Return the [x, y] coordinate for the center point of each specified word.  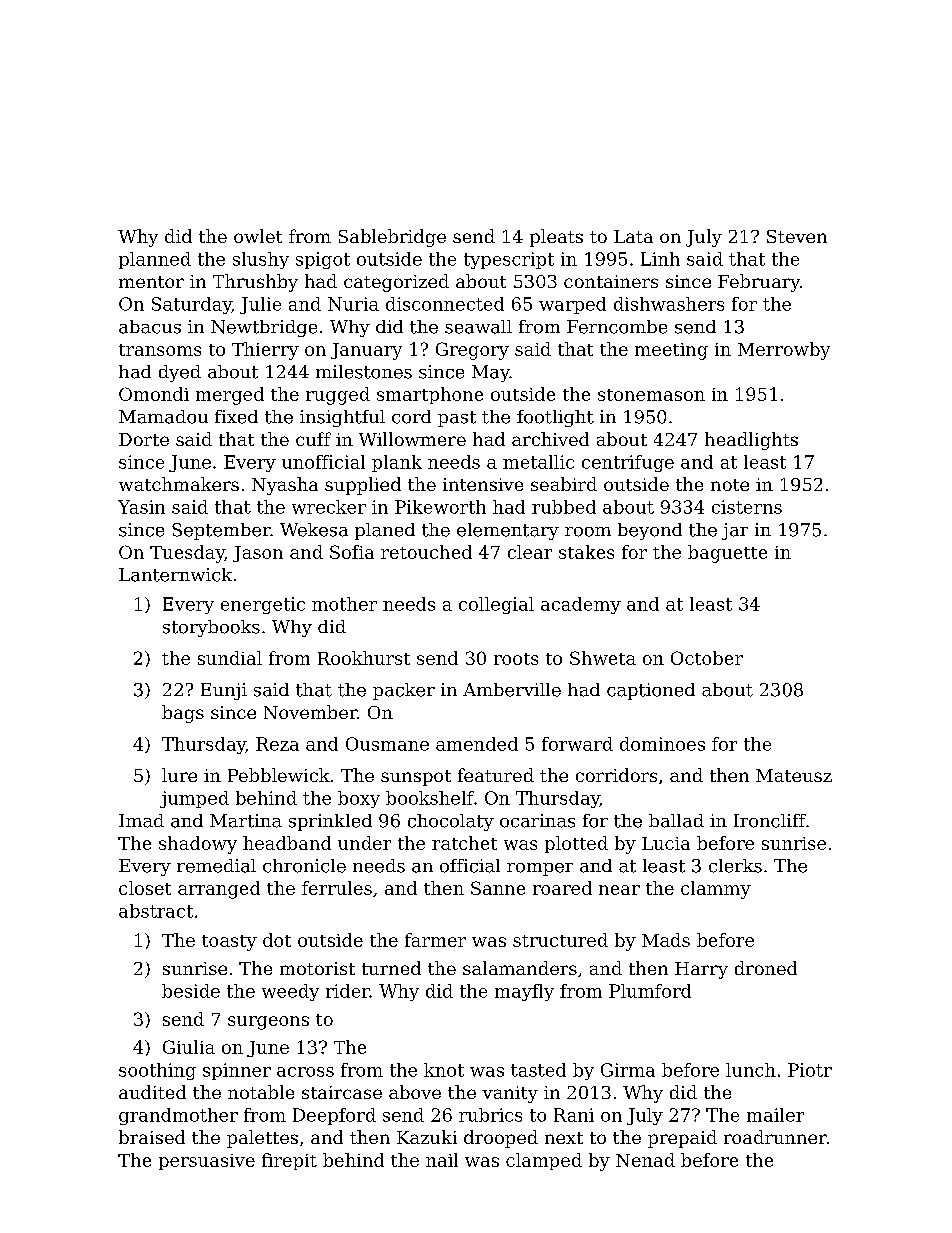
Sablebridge [392, 238]
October [707, 658]
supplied [363, 486]
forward [577, 744]
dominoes [662, 744]
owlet [258, 236]
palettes [262, 1139]
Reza [277, 744]
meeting [671, 351]
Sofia [352, 552]
